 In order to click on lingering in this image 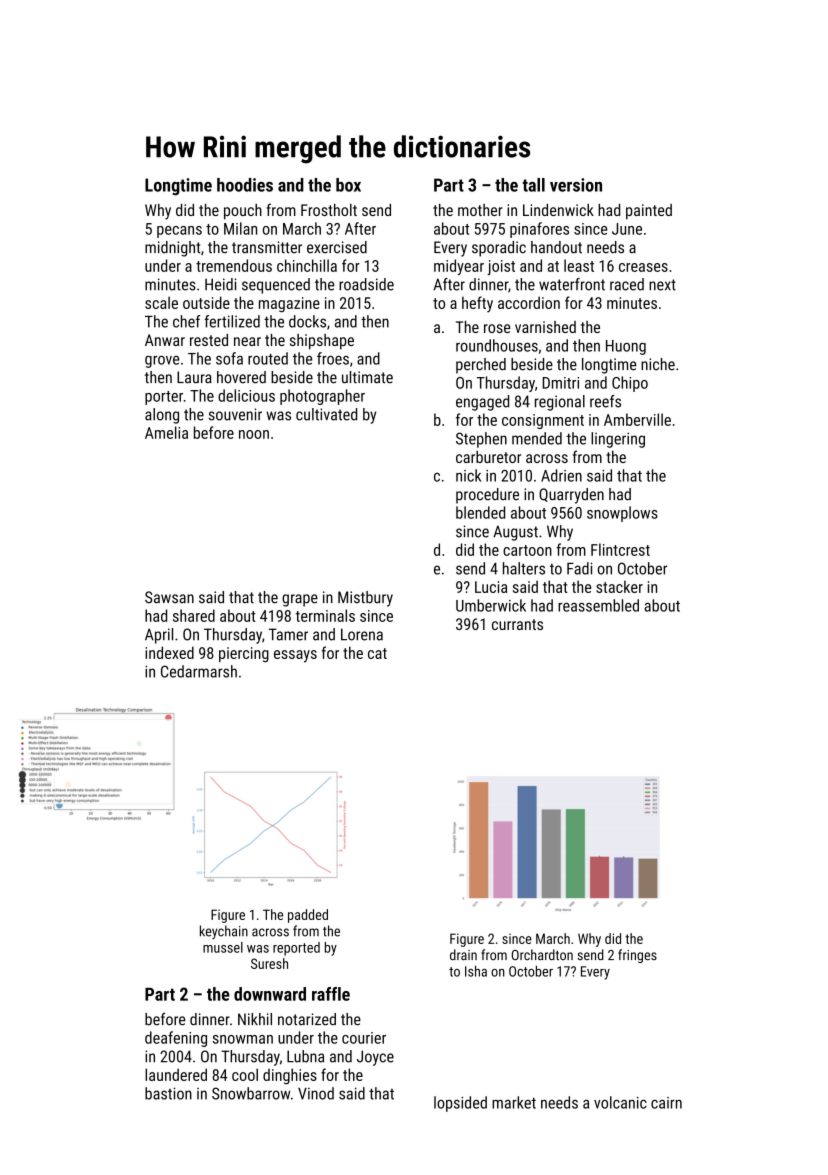, I will do `click(618, 440)`.
